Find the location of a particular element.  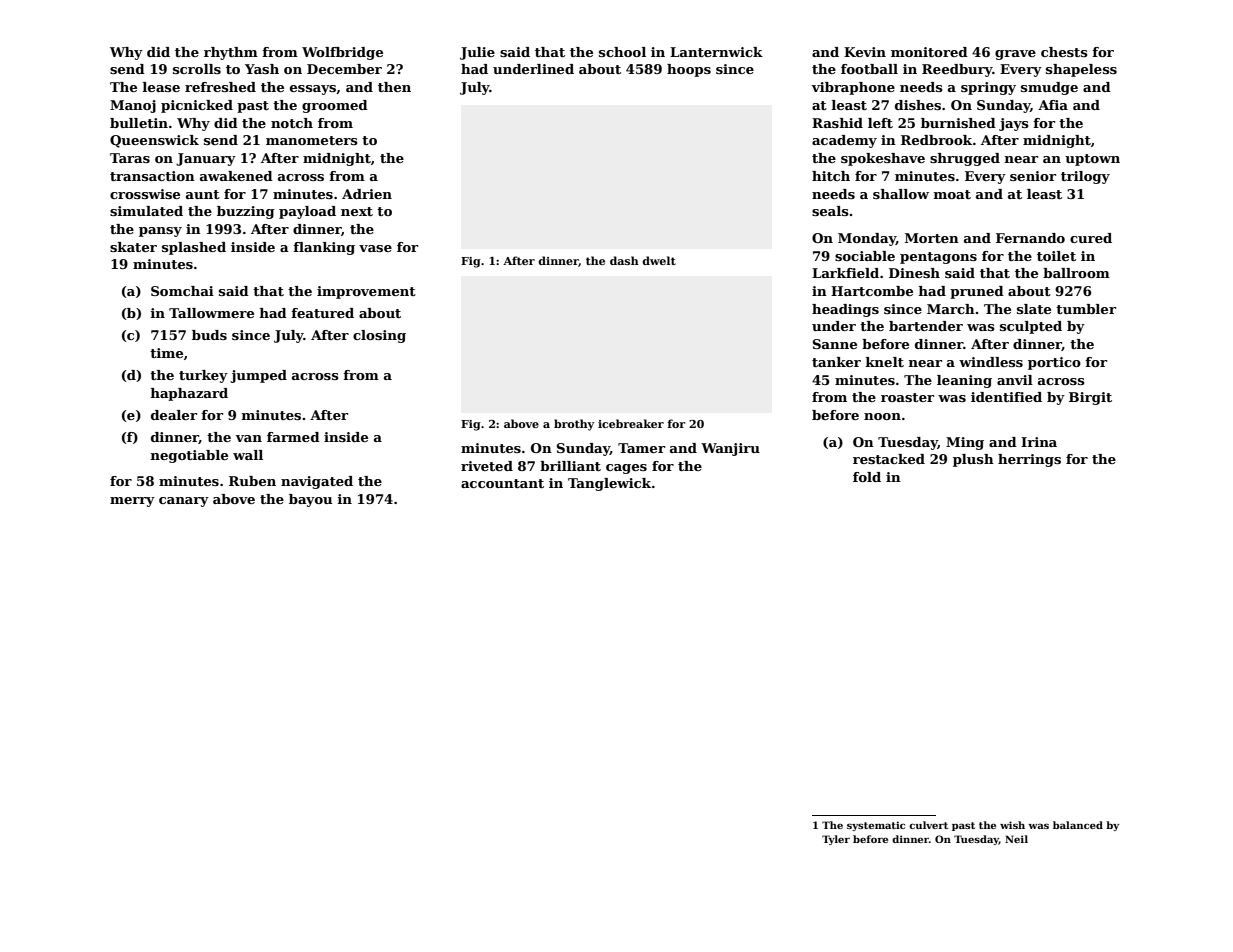

icebreaker is located at coordinates (631, 423).
